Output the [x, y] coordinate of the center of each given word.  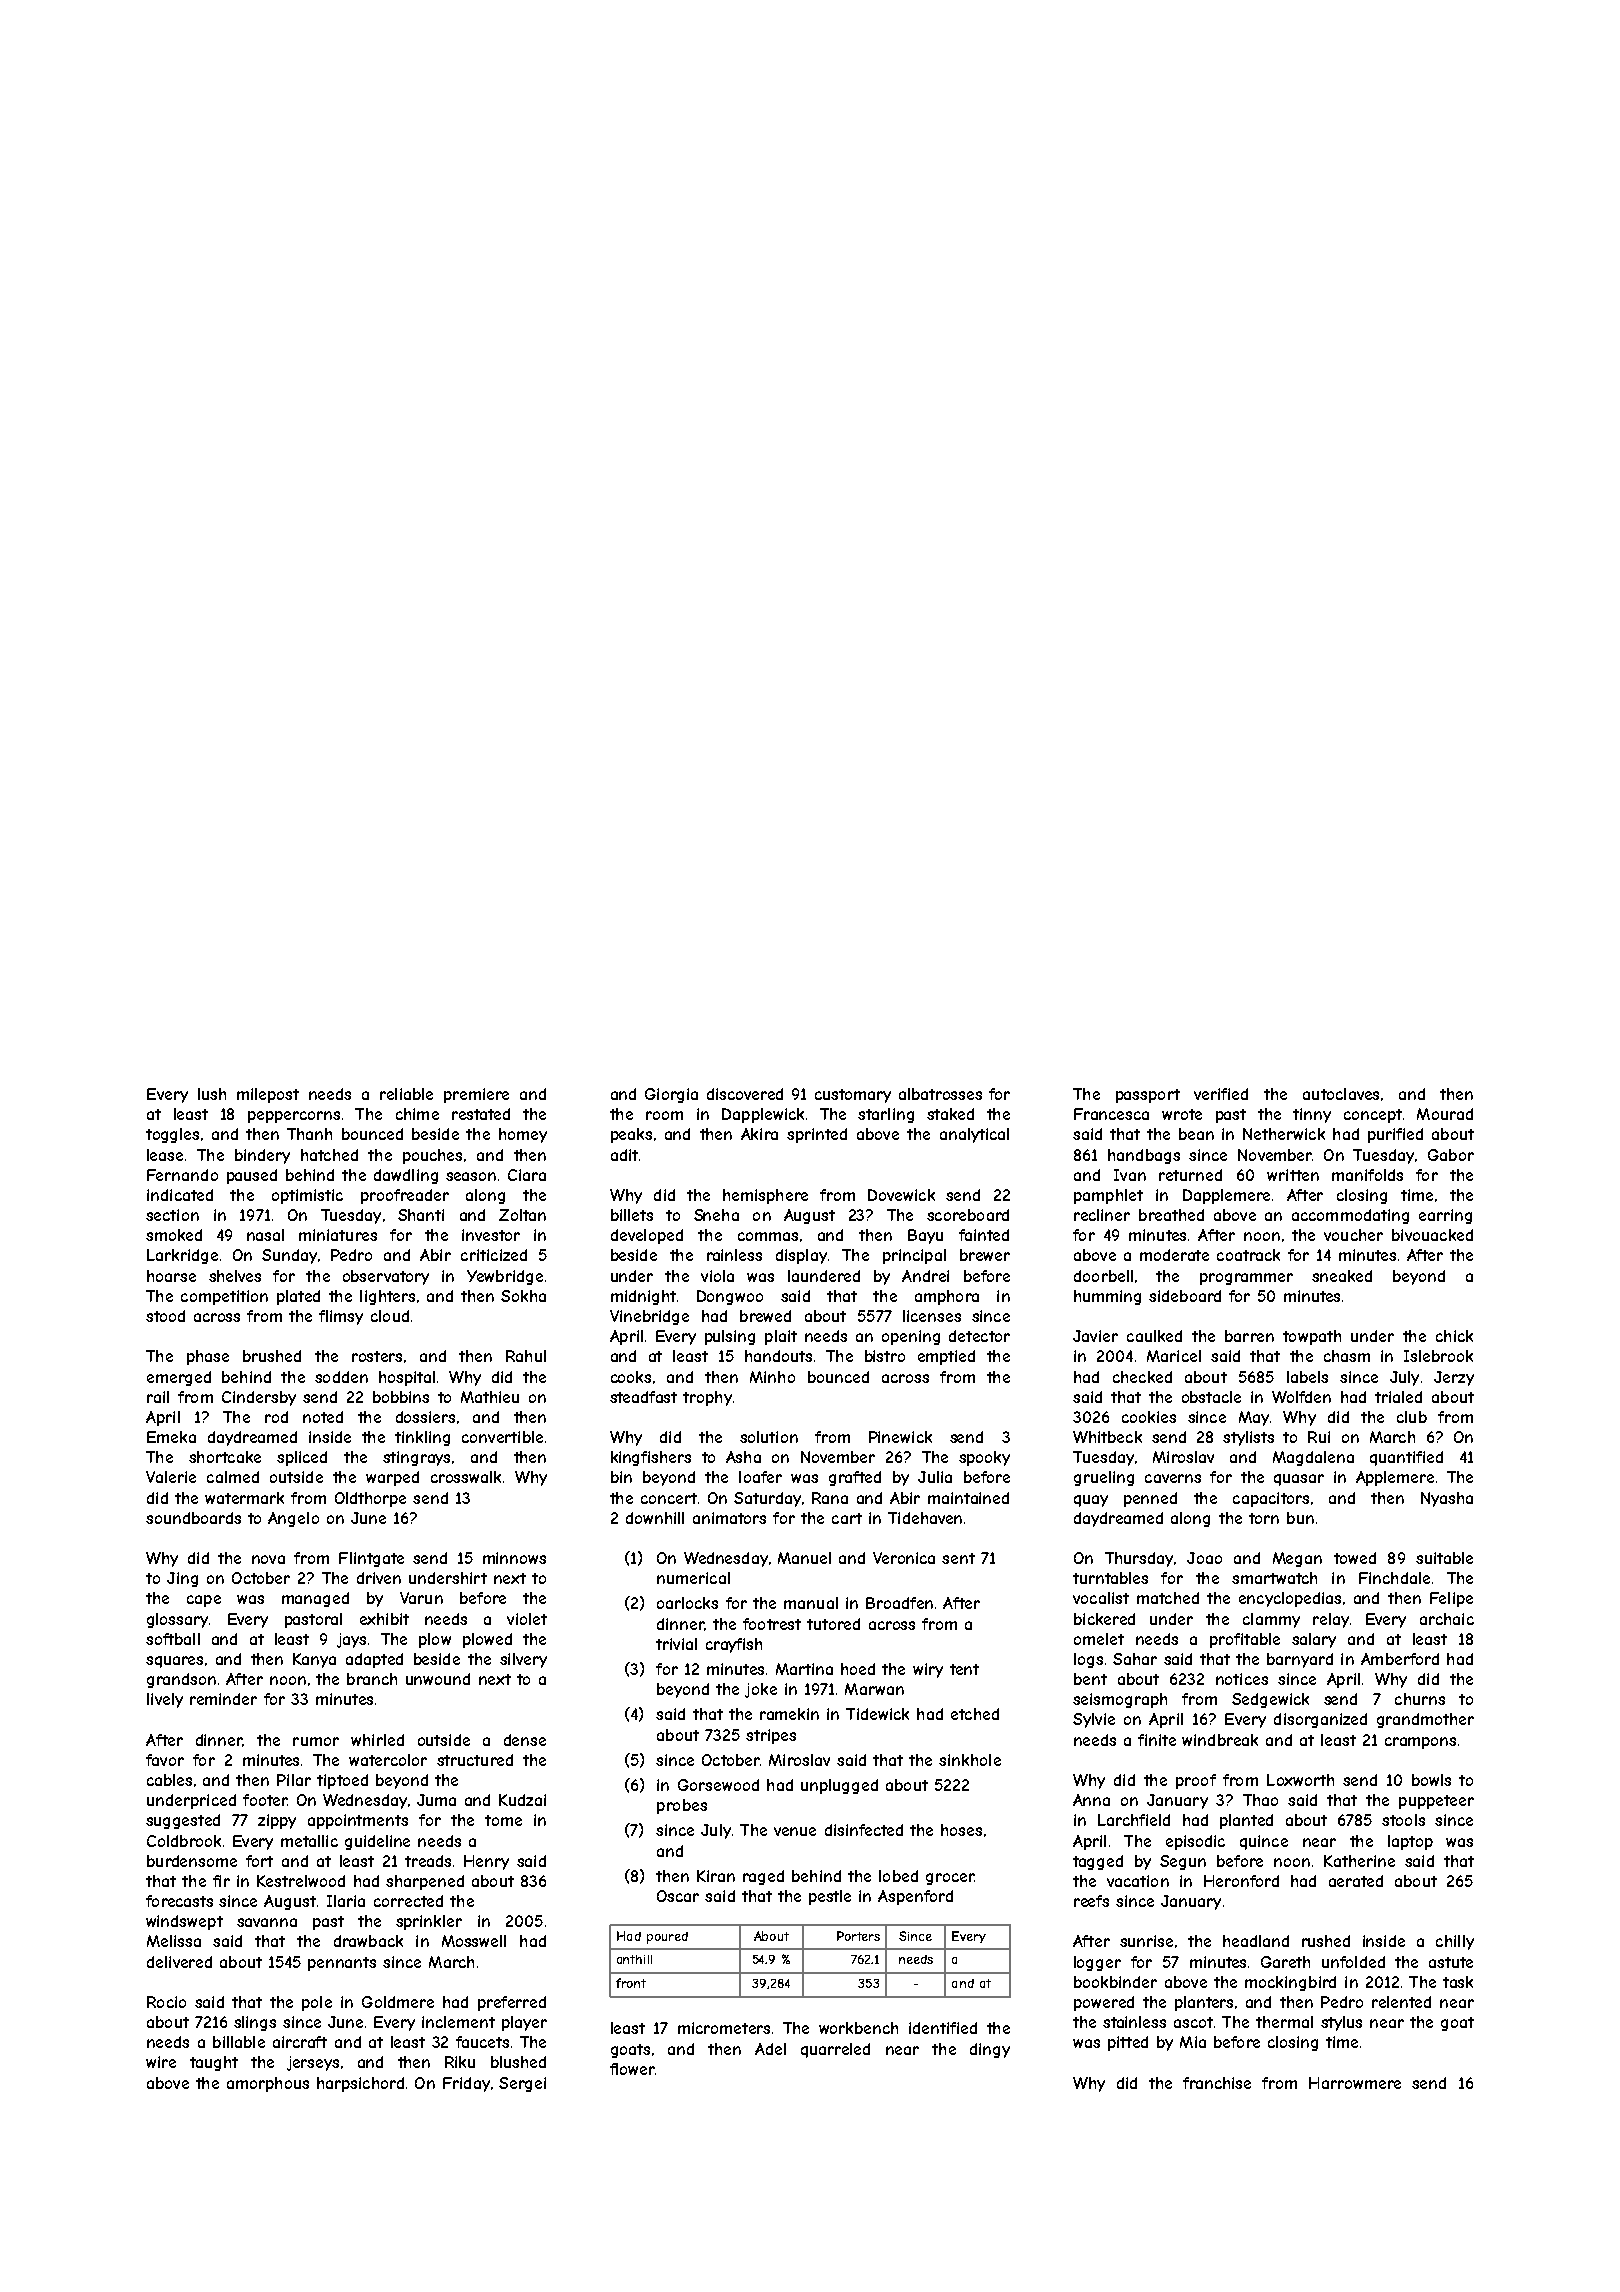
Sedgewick [1270, 1700]
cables [169, 1780]
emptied [946, 1357]
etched [975, 1714]
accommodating [1350, 1216]
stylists [1248, 1438]
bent [1090, 1679]
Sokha [523, 1296]
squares [174, 1662]
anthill [634, 1959]
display [801, 1256]
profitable [1245, 1640]
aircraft [300, 2042]
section [172, 1215]
